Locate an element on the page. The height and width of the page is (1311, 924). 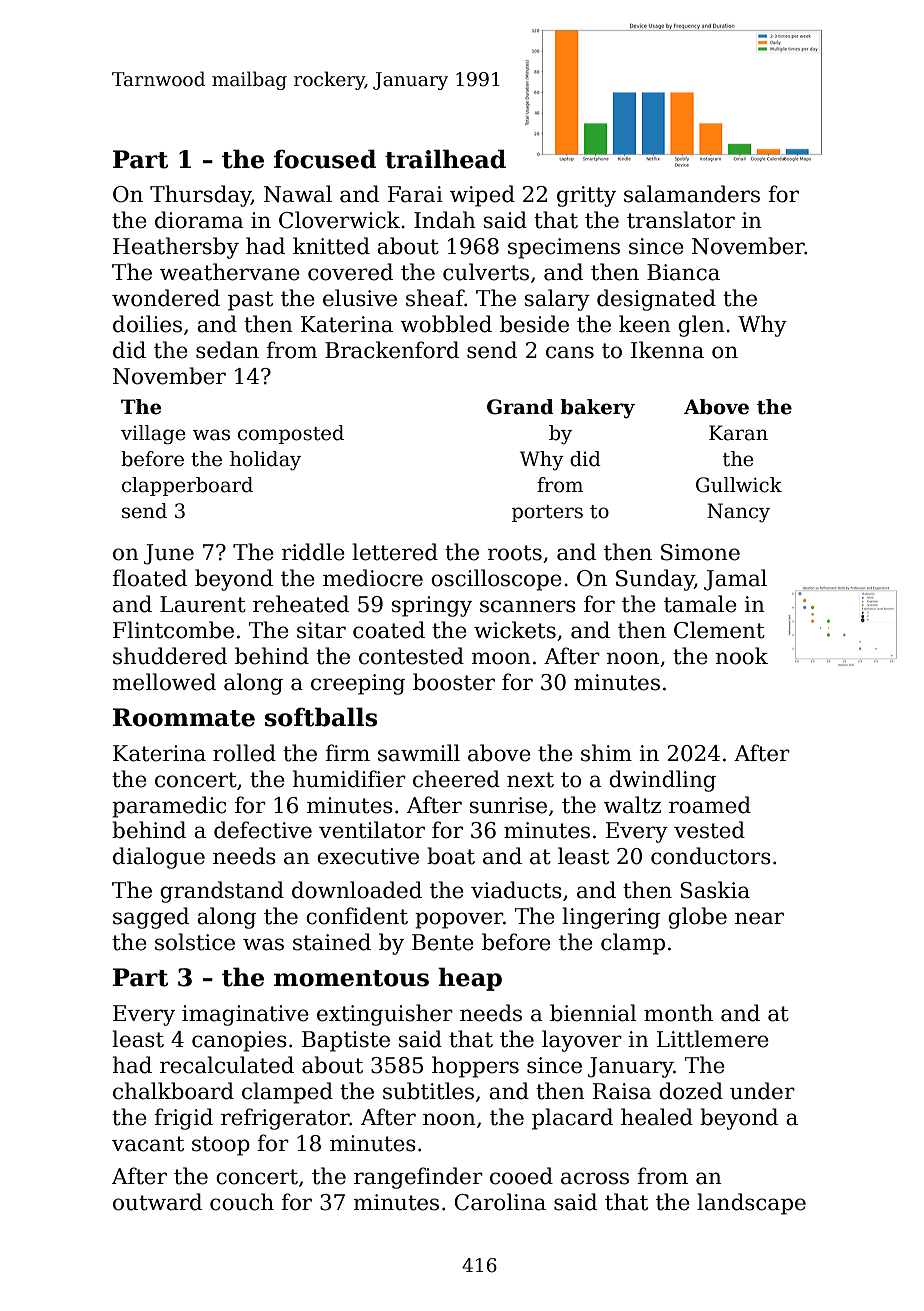
Gullwick is located at coordinates (739, 485).
